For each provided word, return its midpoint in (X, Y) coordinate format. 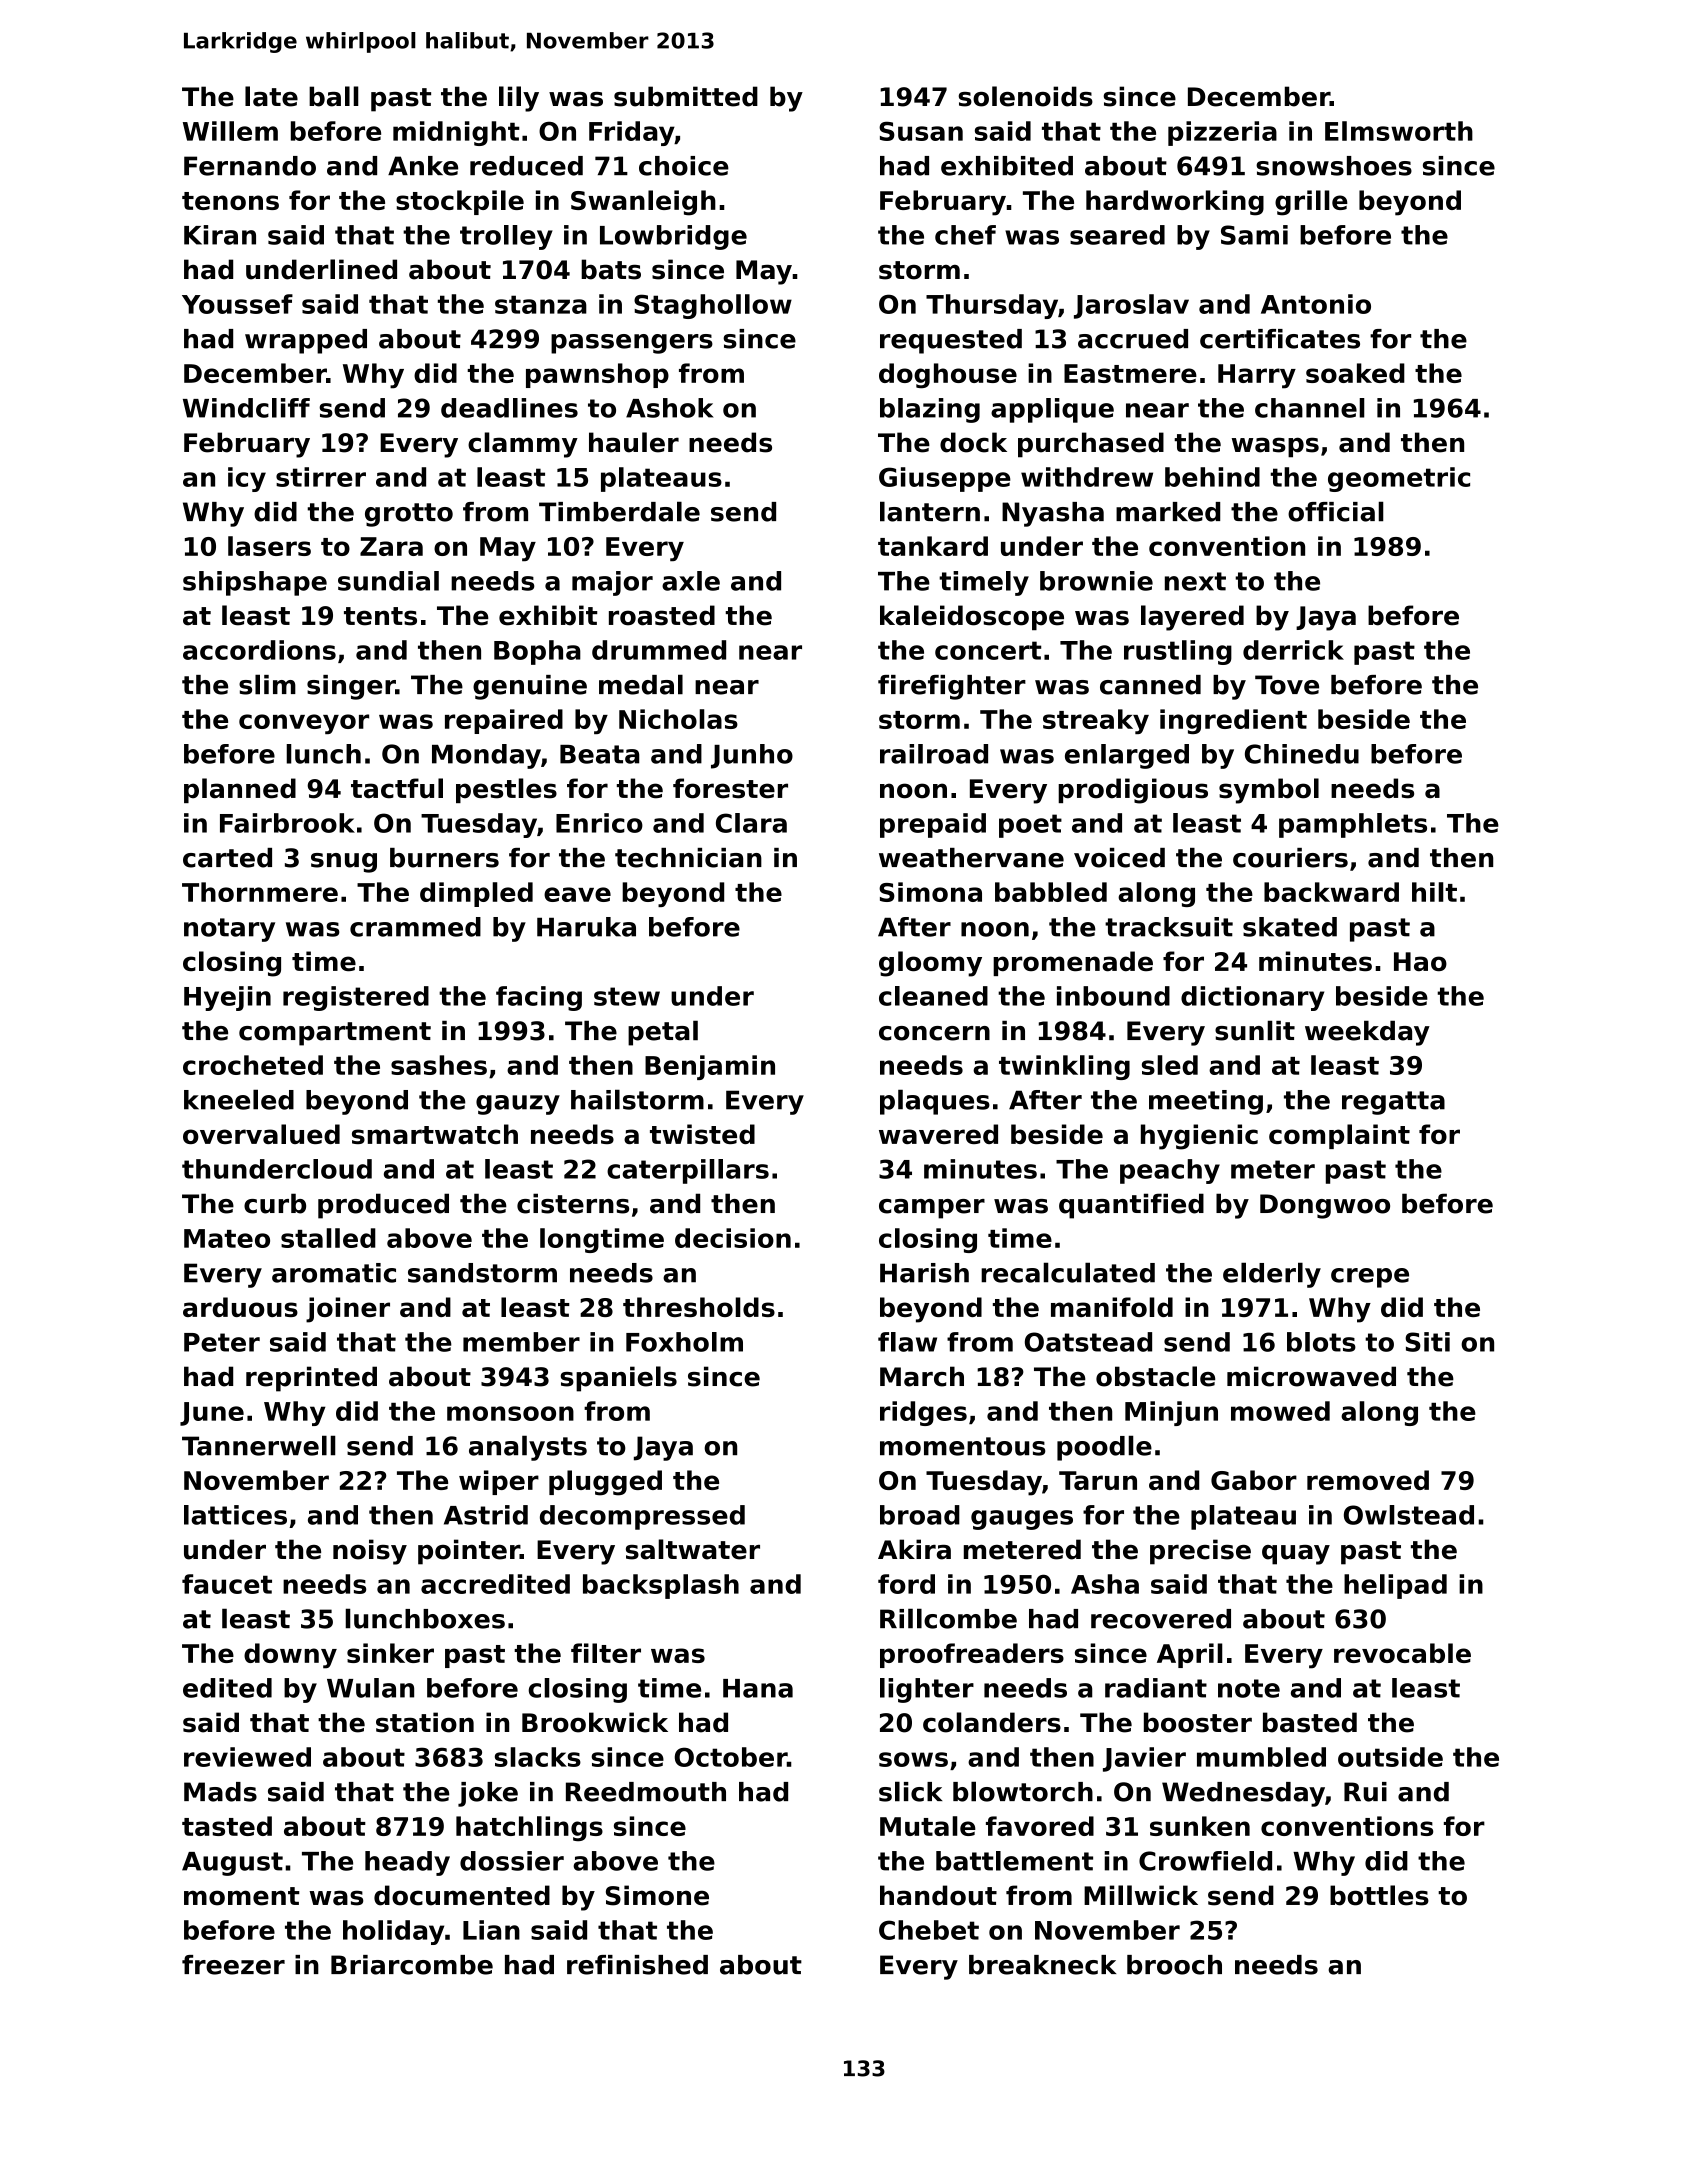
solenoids (1026, 96)
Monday (486, 756)
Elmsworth (1399, 131)
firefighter (952, 687)
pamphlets (1353, 825)
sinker (390, 1653)
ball (334, 96)
